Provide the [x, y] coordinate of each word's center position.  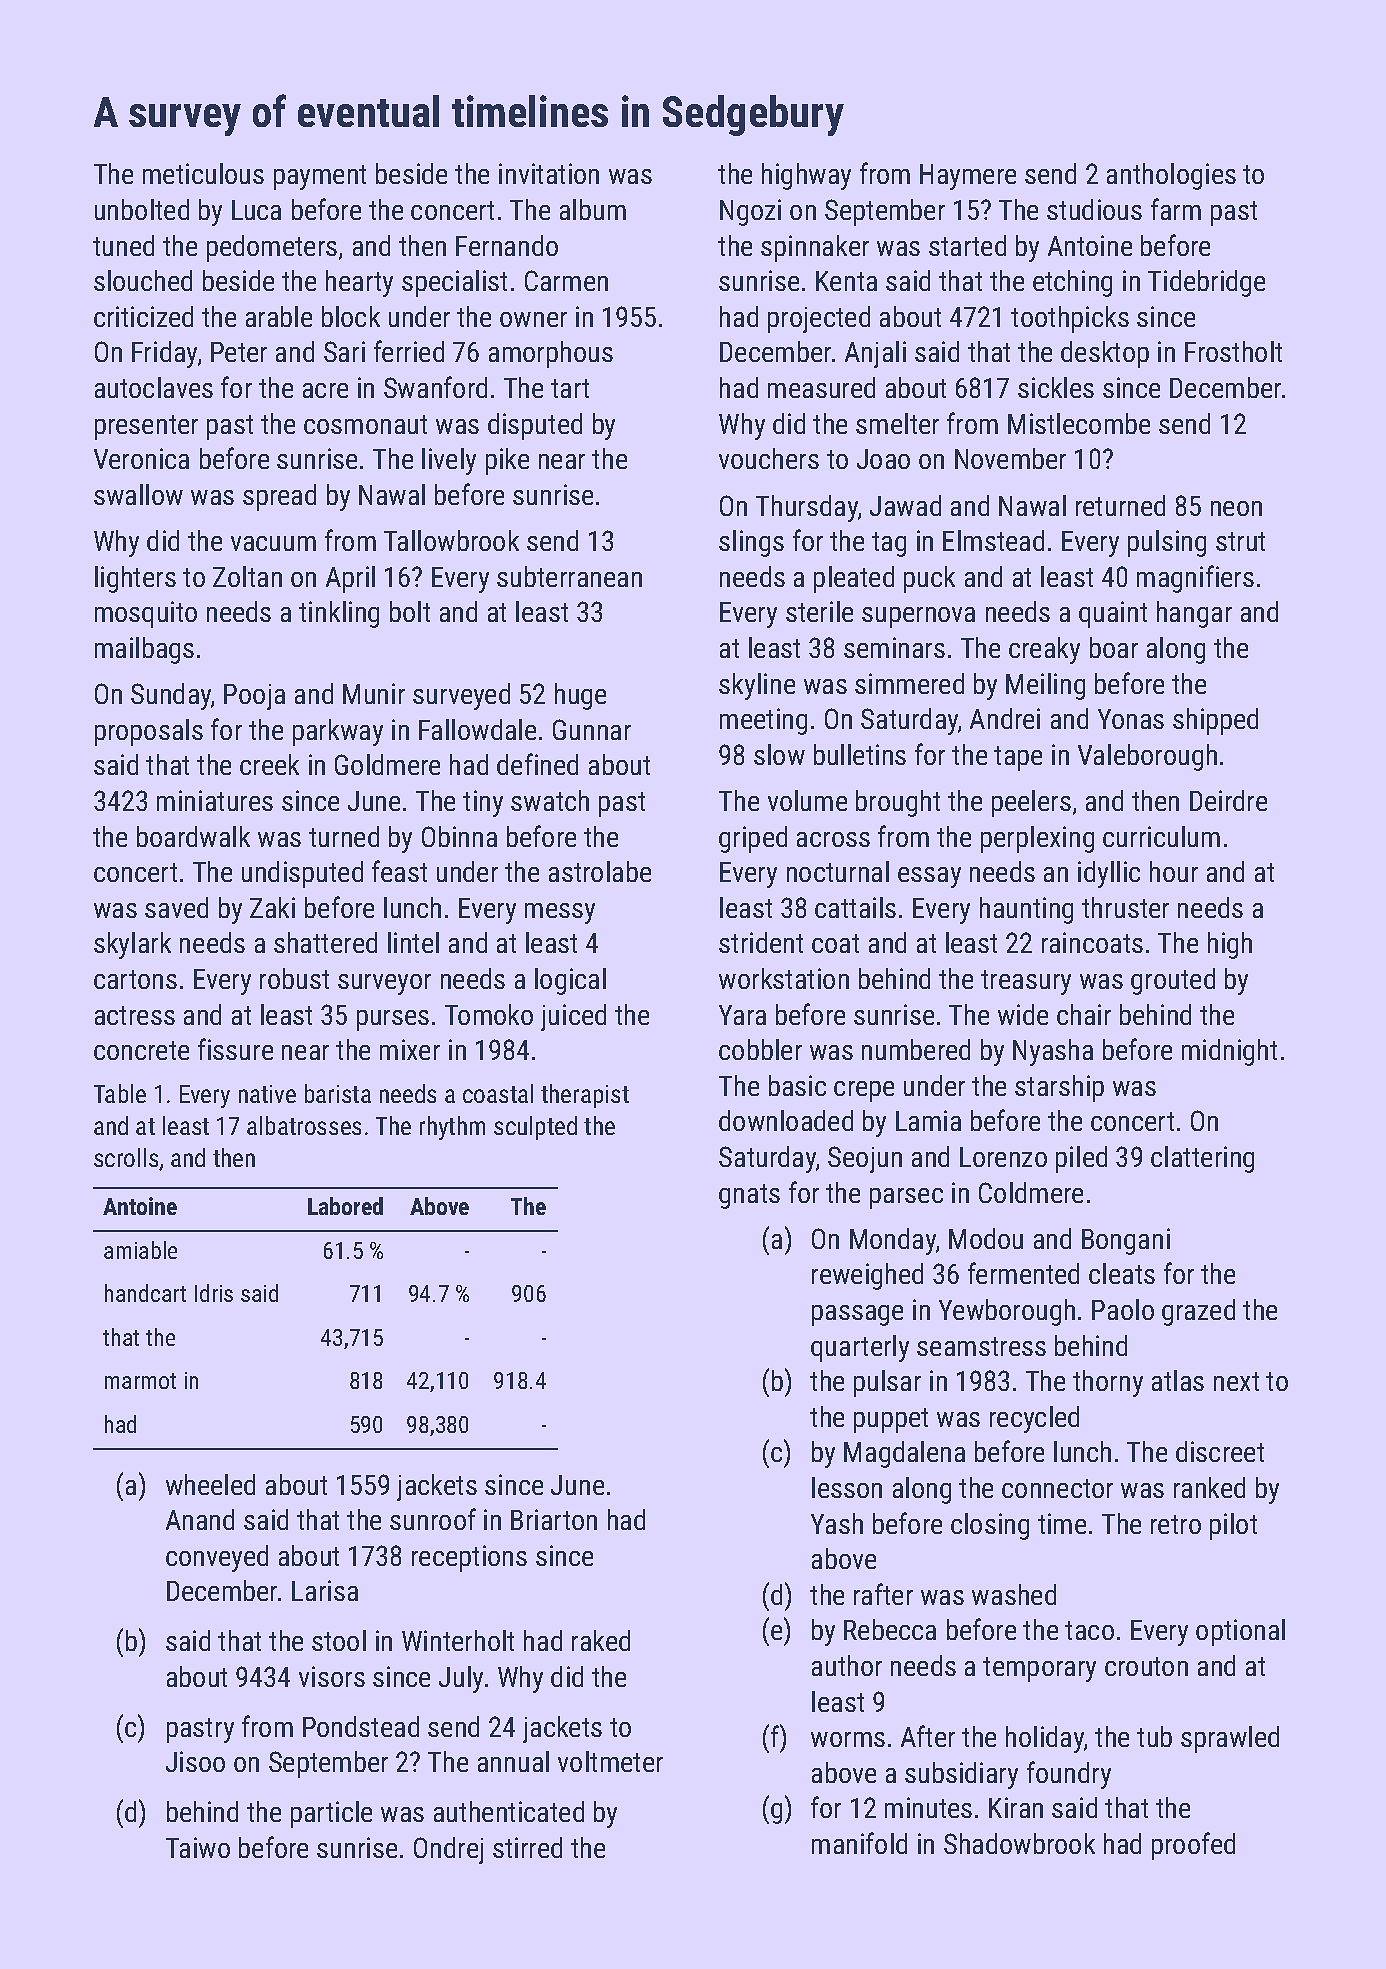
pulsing [1167, 543]
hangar [1194, 614]
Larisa [325, 1590]
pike [507, 461]
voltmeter [610, 1761]
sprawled [1230, 1739]
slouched [143, 280]
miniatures [215, 800]
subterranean [569, 576]
